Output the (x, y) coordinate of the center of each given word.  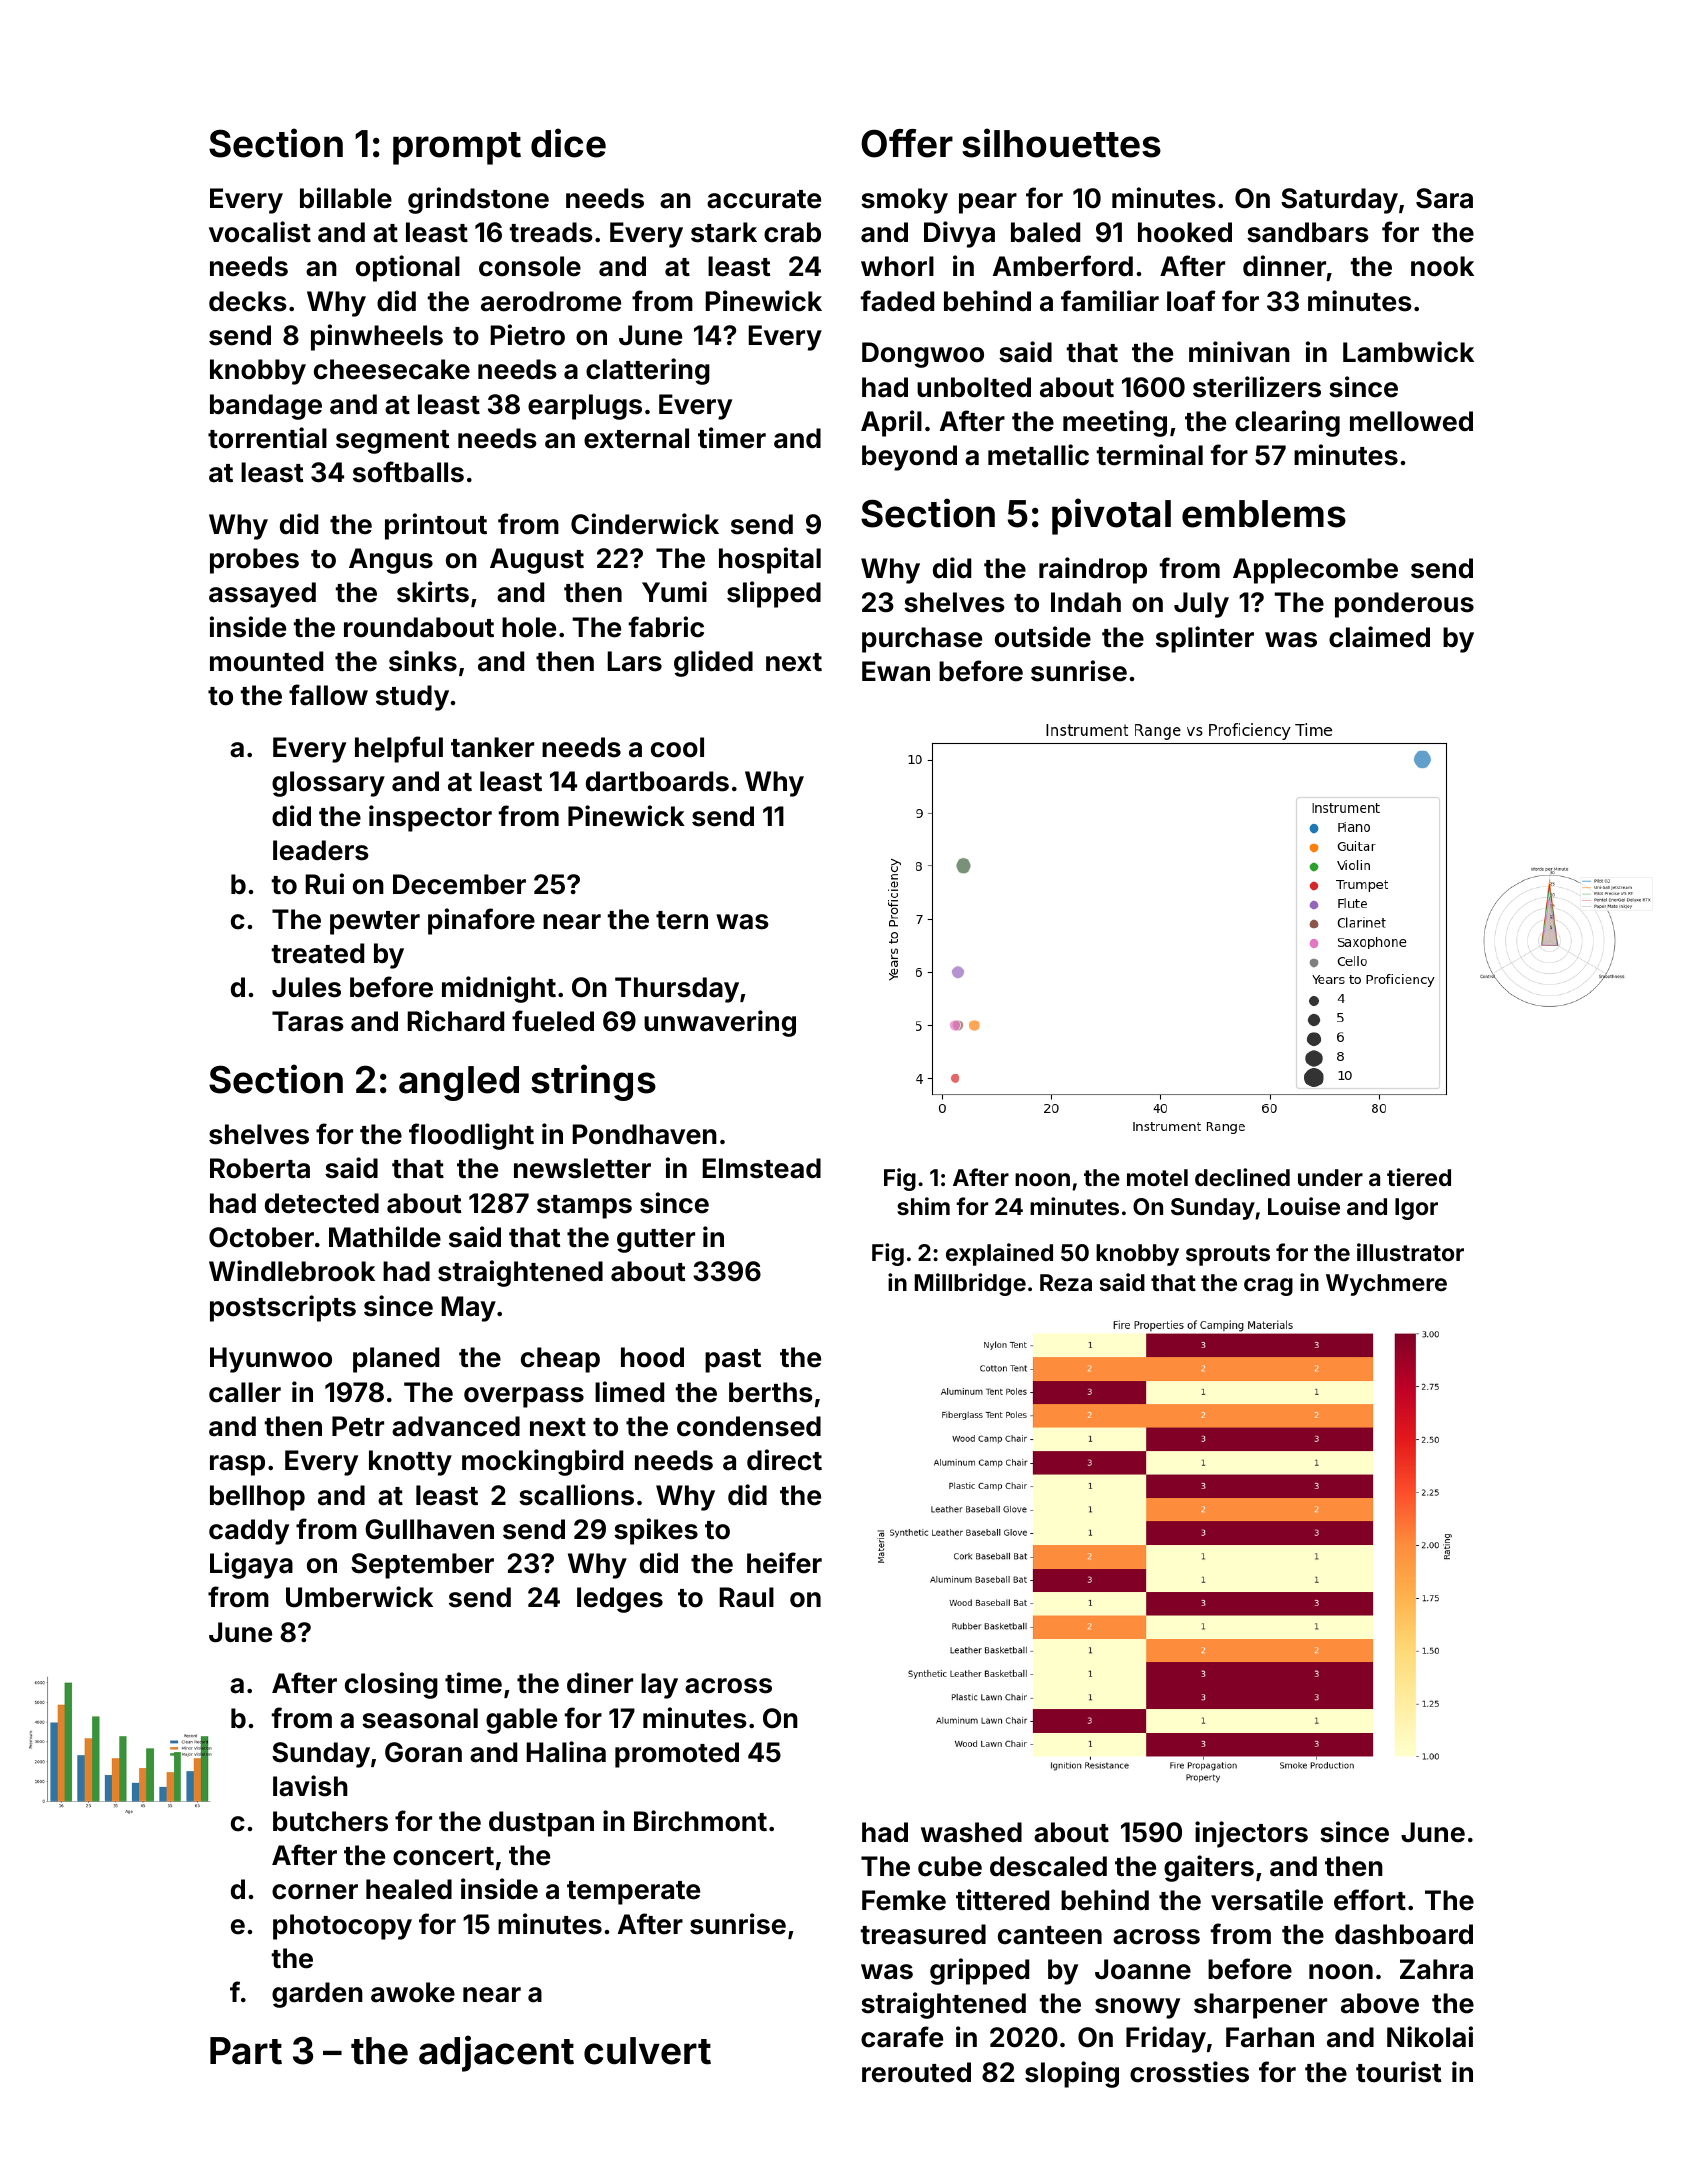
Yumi (674, 591)
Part (246, 2051)
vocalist (260, 232)
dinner (1284, 266)
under (1330, 1177)
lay (659, 1686)
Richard (456, 1021)
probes (254, 561)
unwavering (720, 1023)
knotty (410, 1463)
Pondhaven (645, 1134)
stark (724, 232)
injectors (1251, 1834)
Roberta (260, 1168)
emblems (1264, 514)
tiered (1419, 1177)
